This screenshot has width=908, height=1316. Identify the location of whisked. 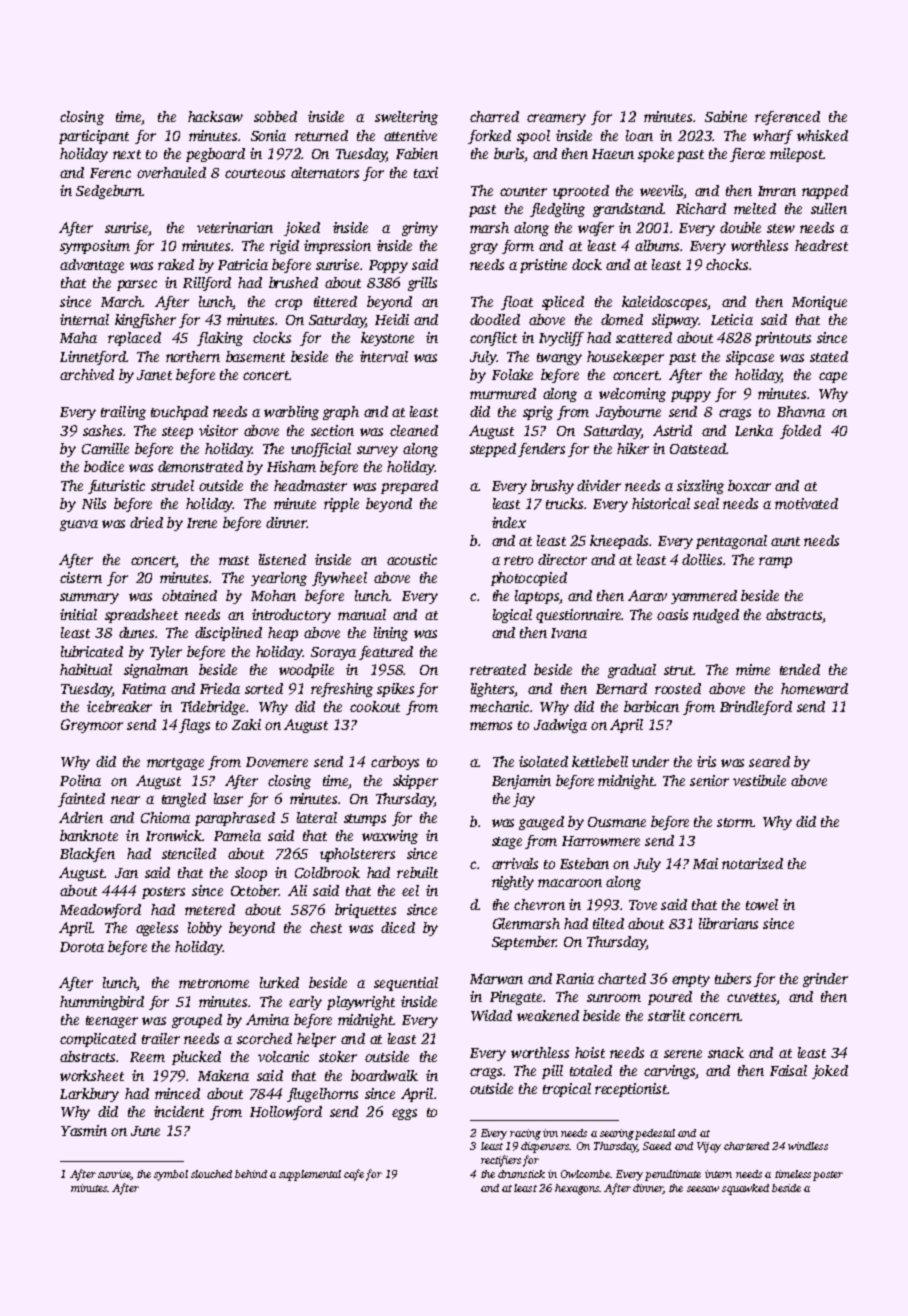
(822, 135).
